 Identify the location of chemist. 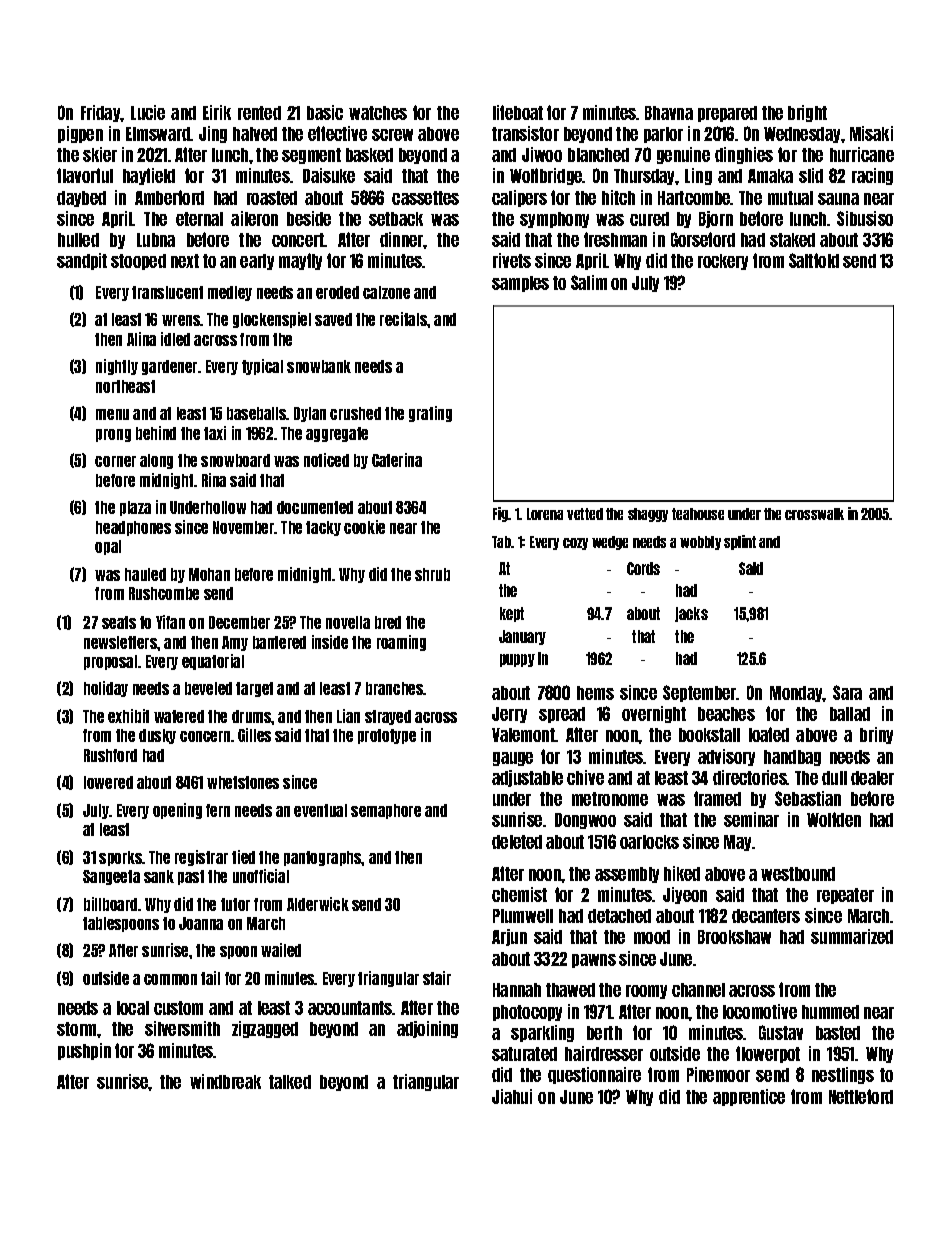
(519, 894).
